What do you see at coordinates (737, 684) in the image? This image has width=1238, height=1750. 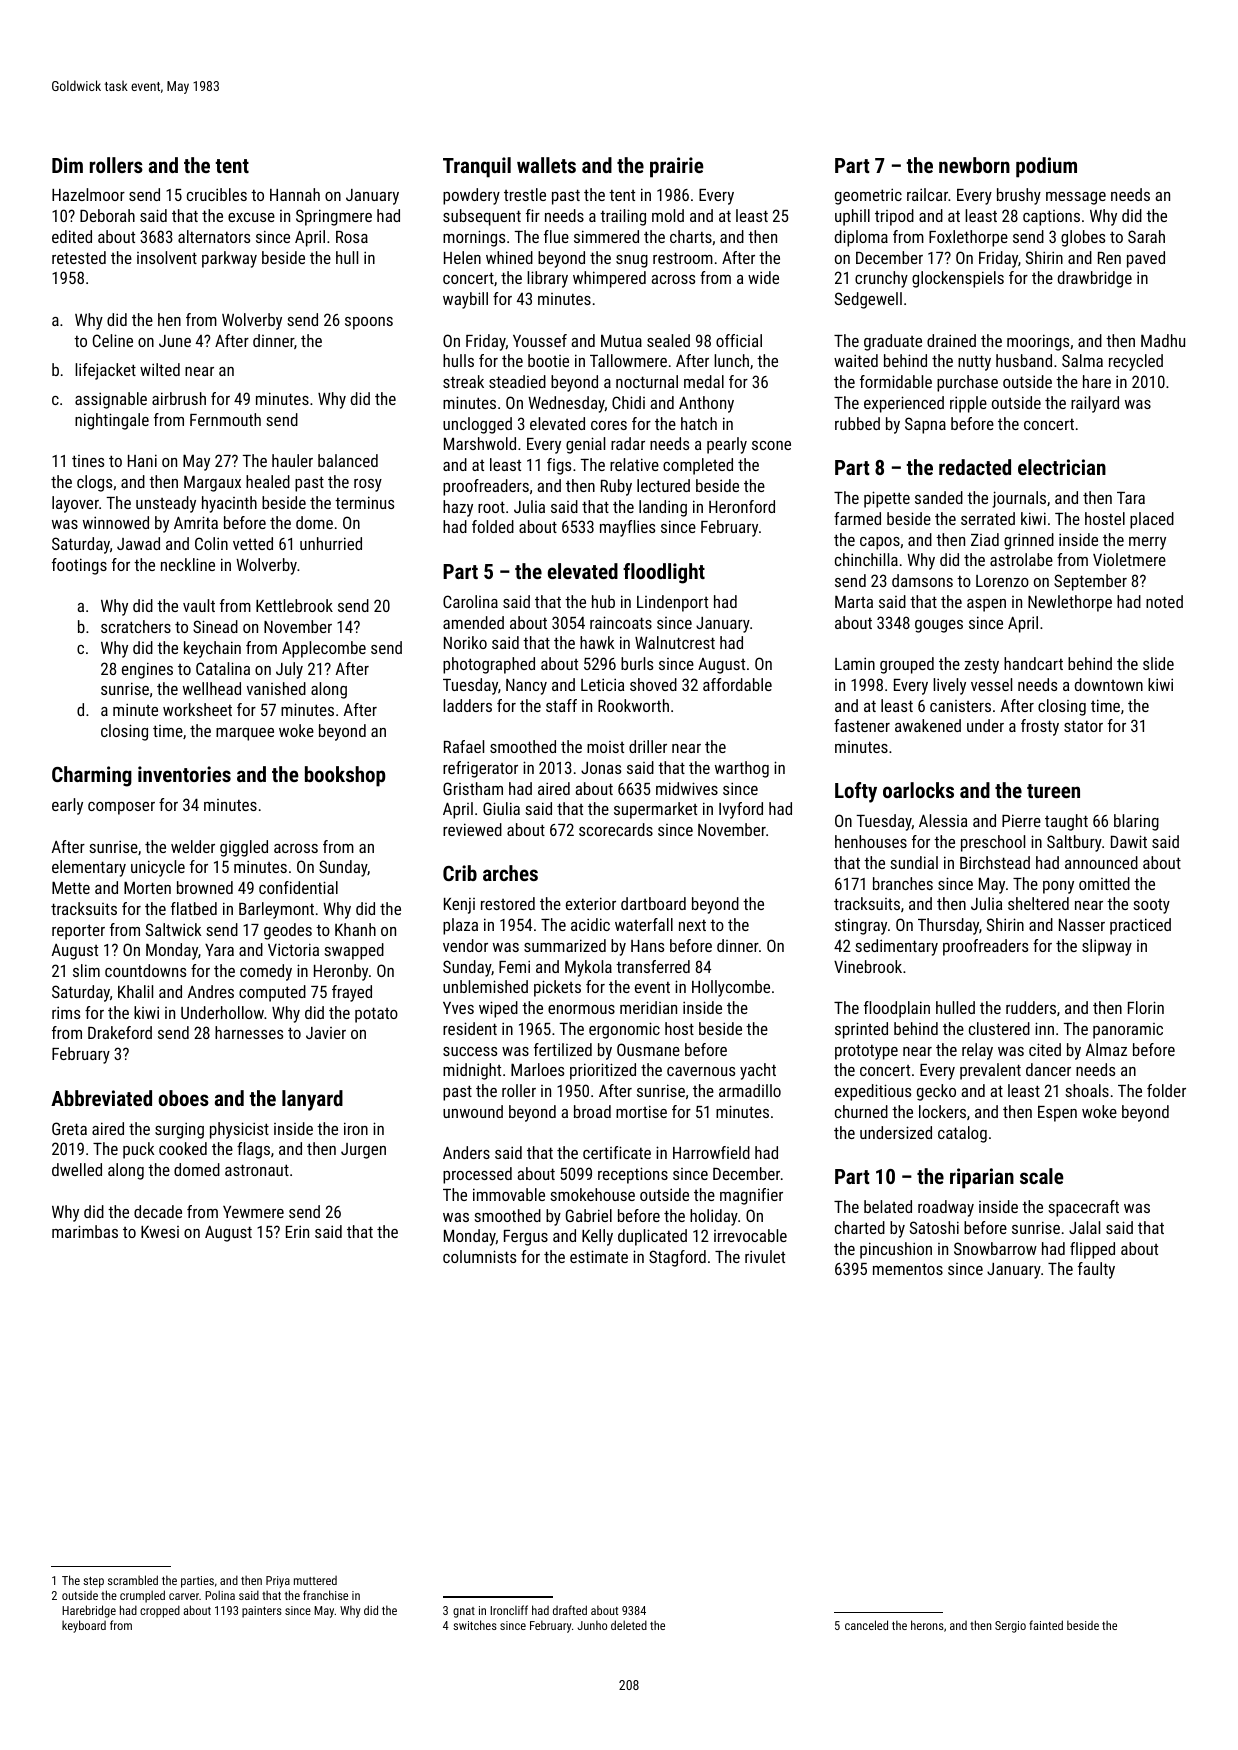 I see `affordable` at bounding box center [737, 684].
